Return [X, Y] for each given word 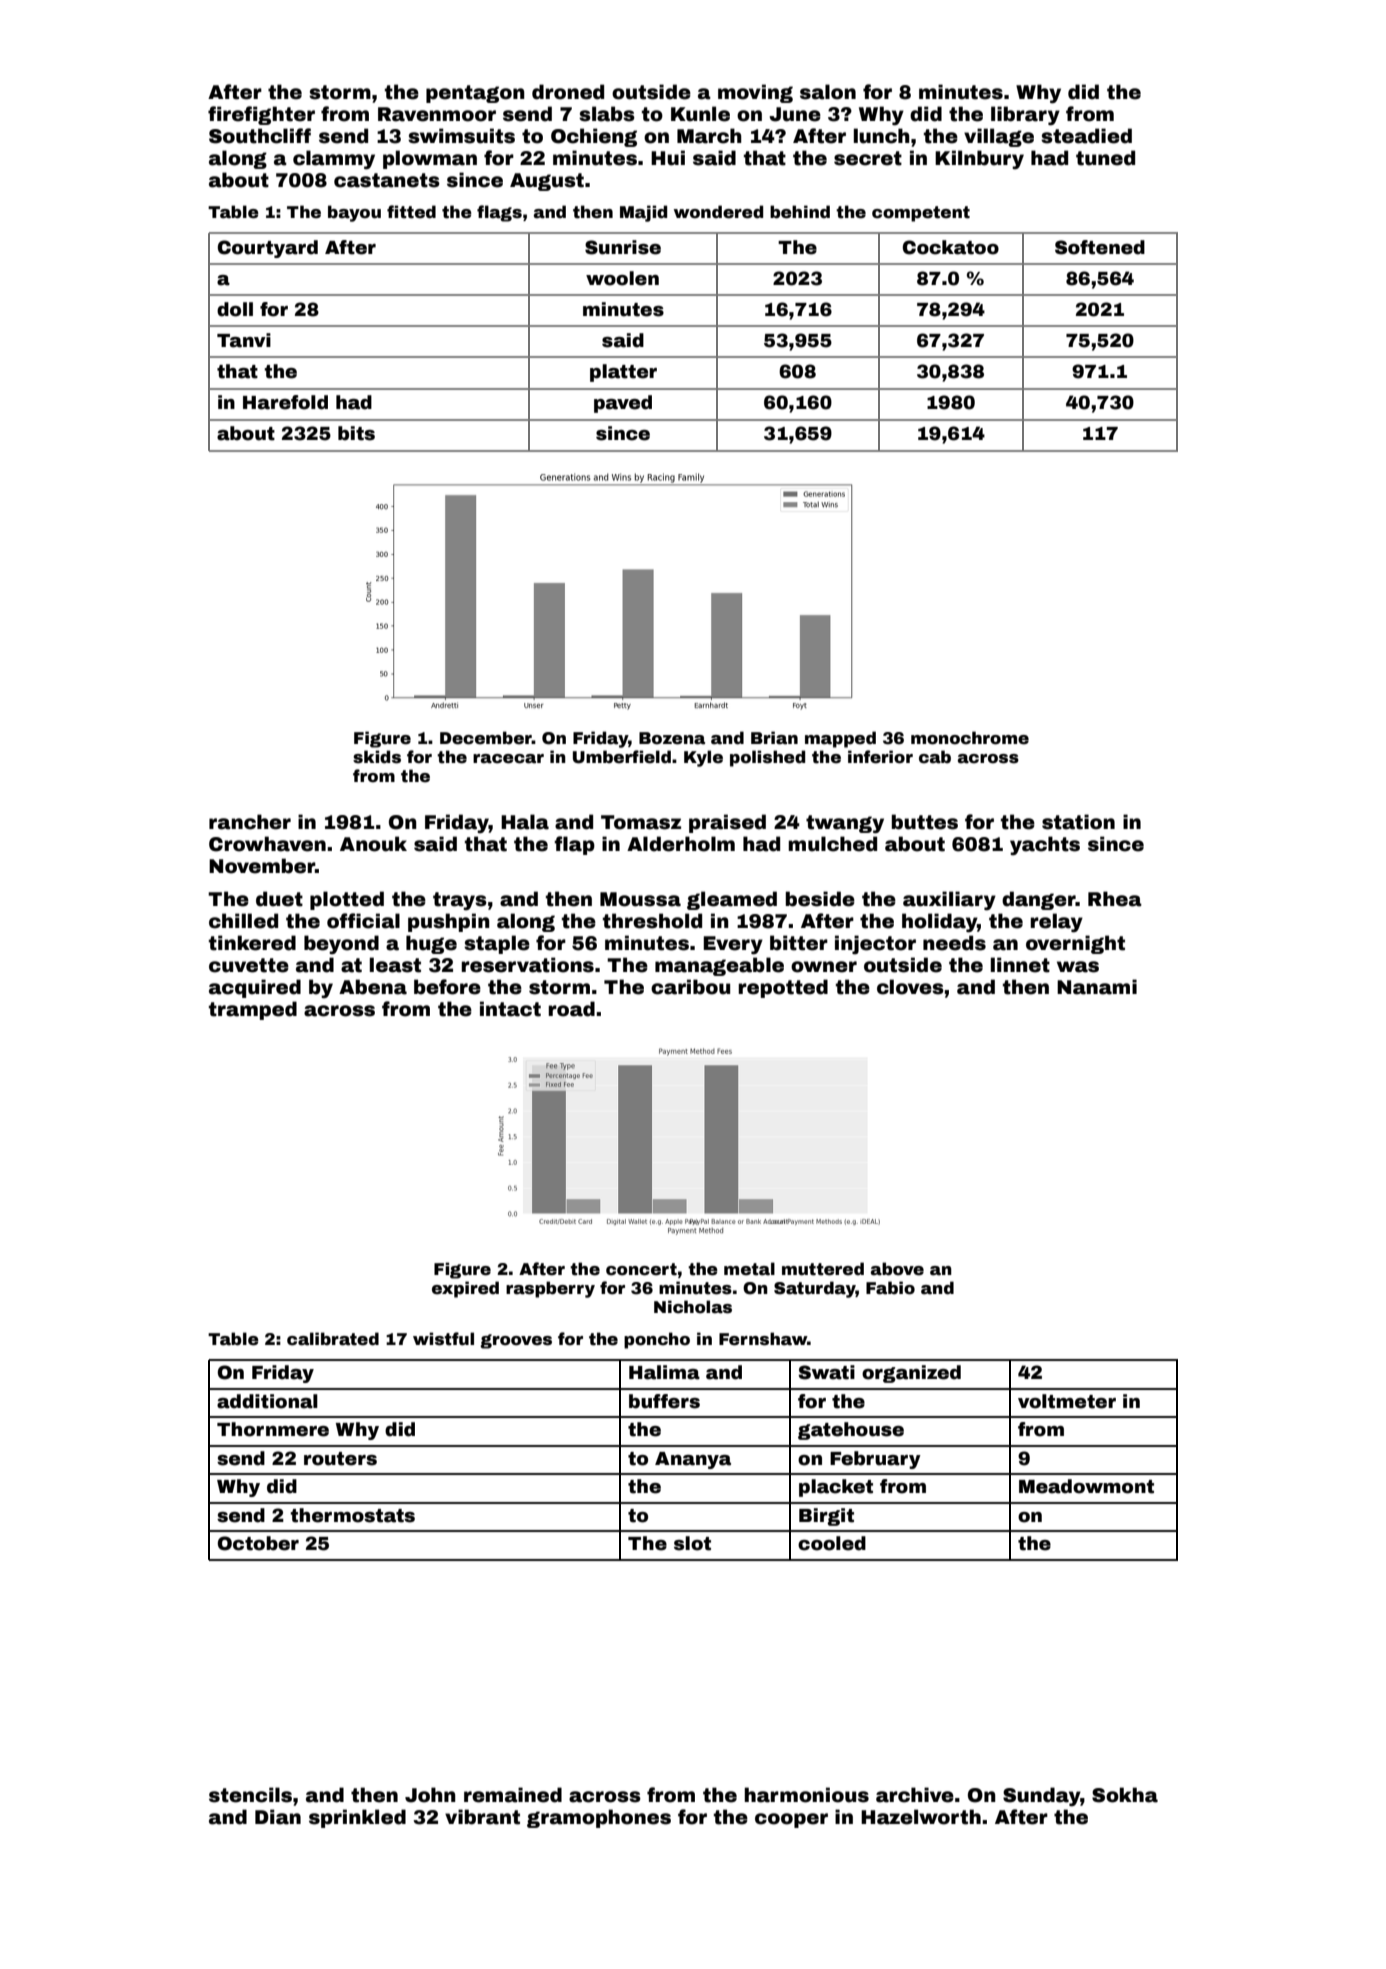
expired [465, 1289]
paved [623, 404]
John [430, 1795]
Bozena [672, 738]
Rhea [1115, 899]
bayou [354, 213]
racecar [508, 759]
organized [911, 1374]
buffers [664, 1401]
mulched [832, 844]
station [1078, 822]
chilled [243, 921]
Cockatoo [951, 247]
